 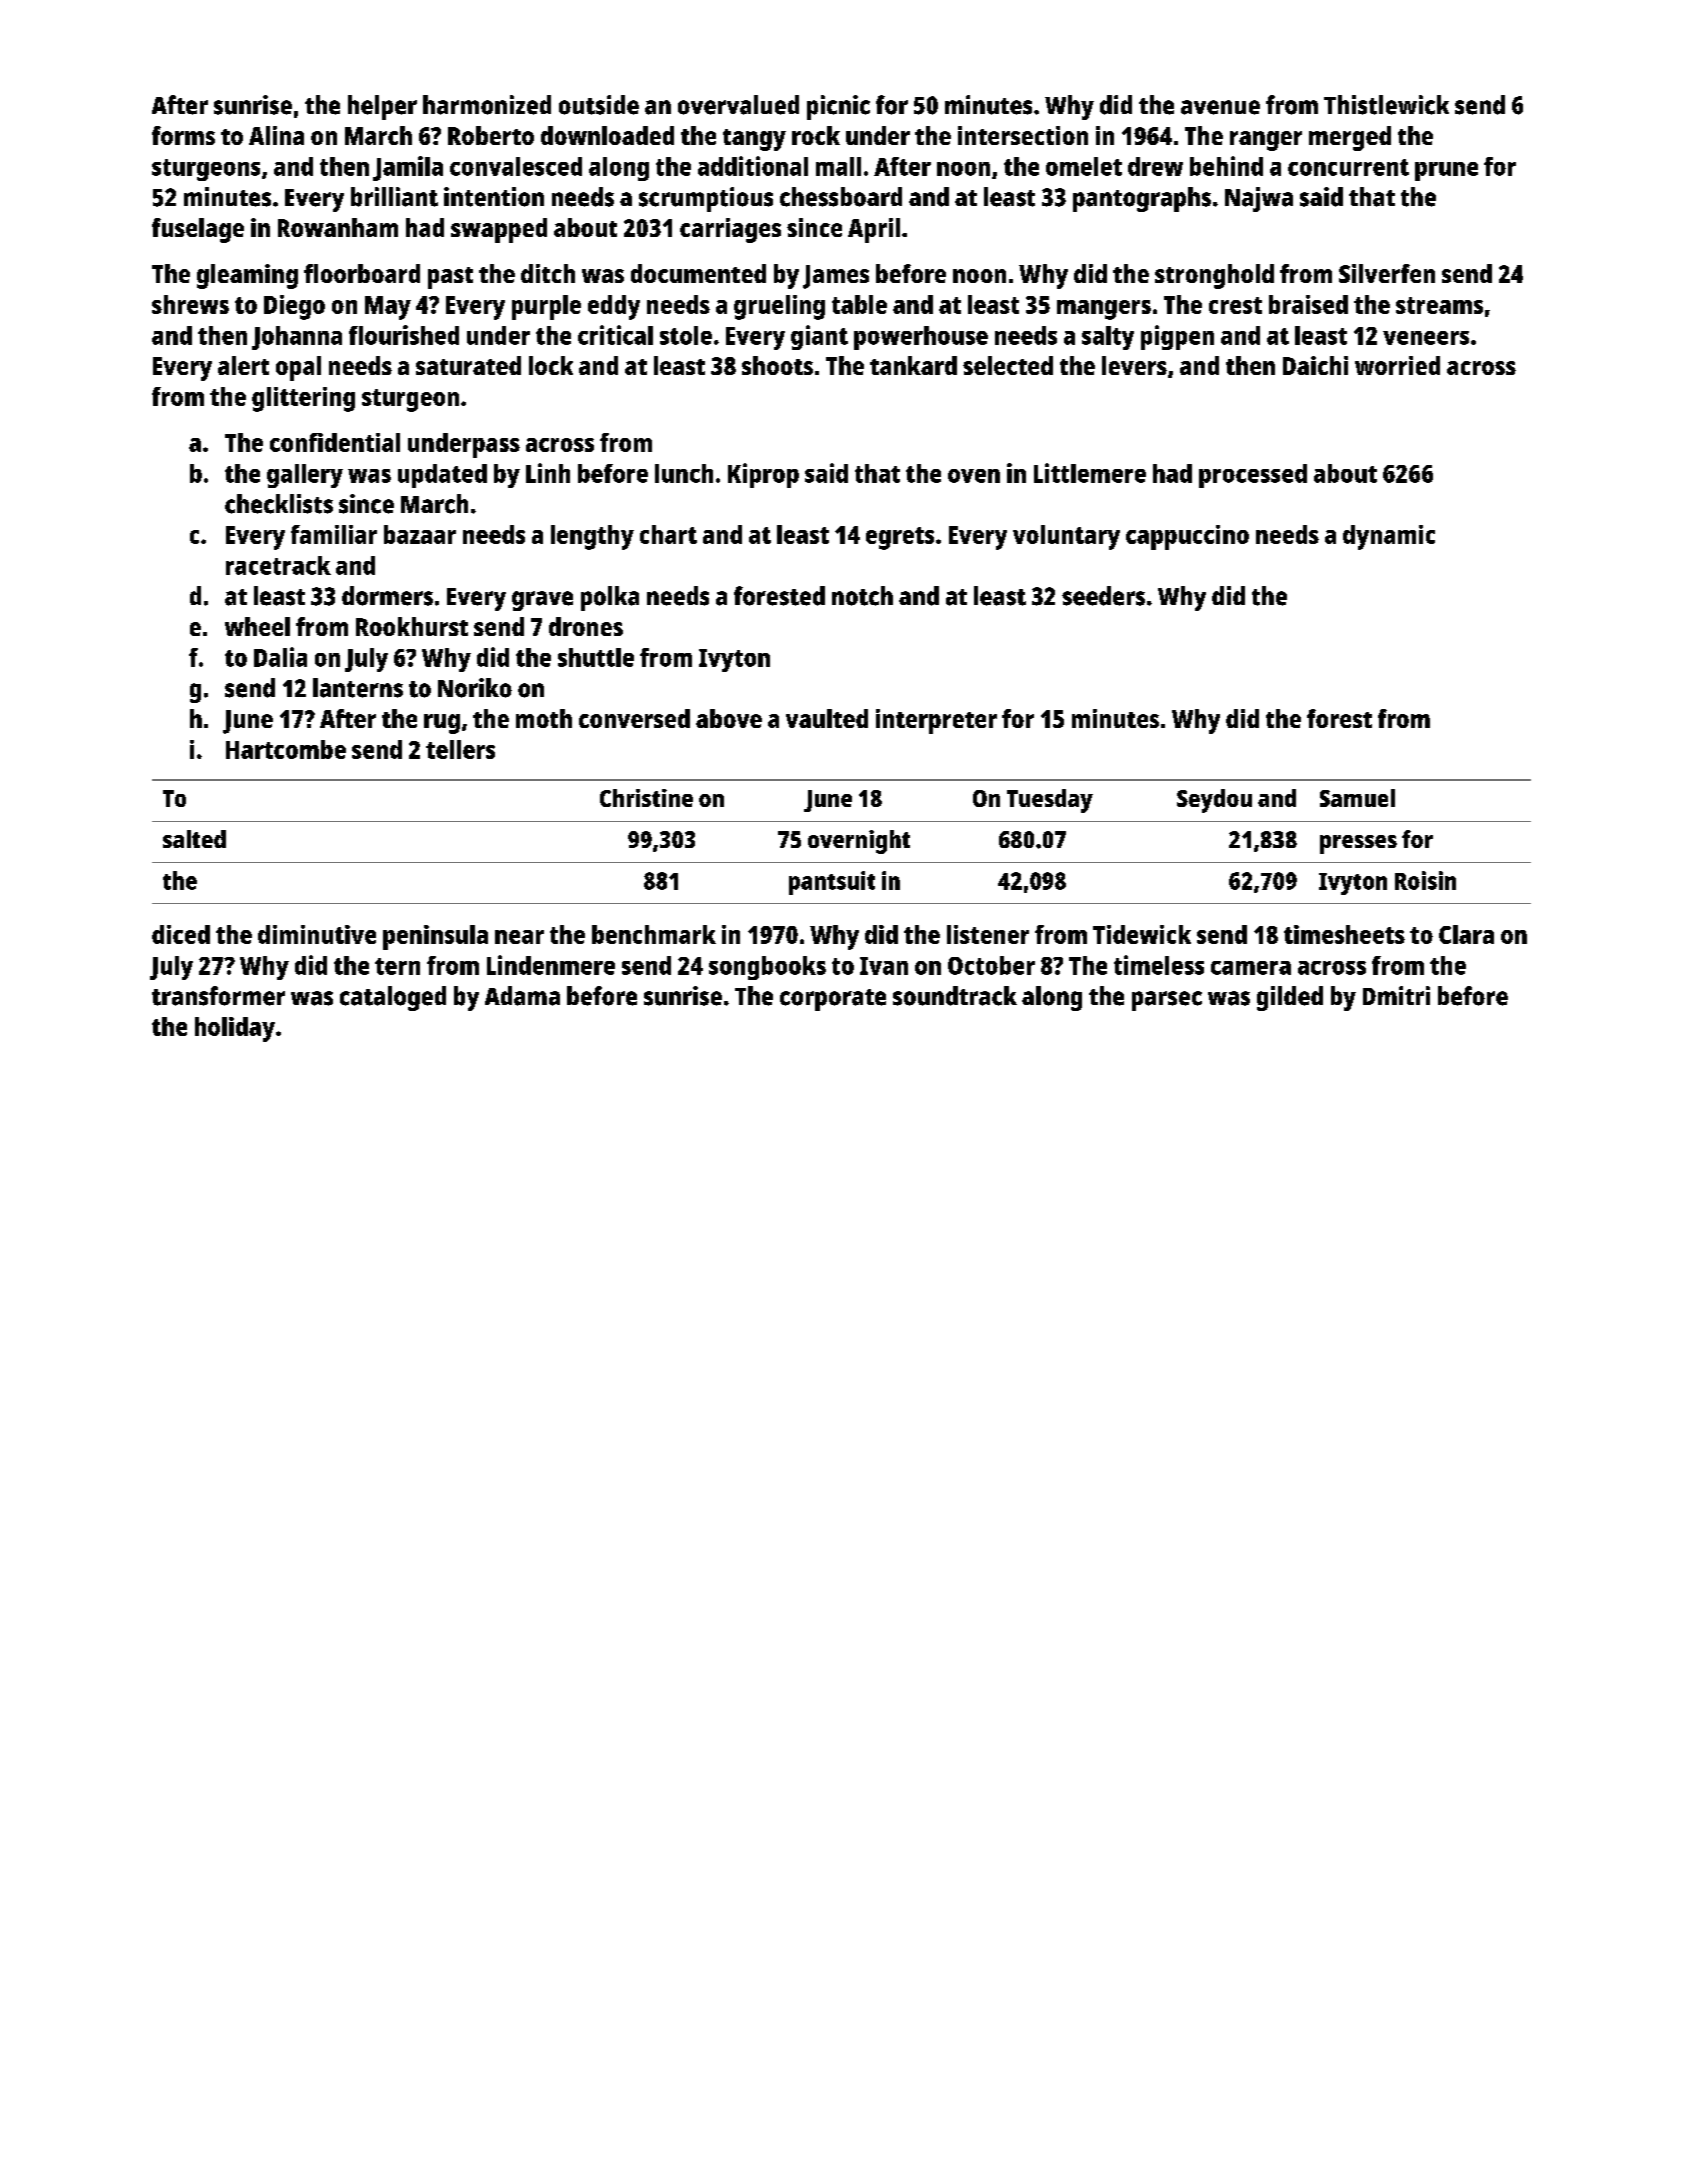 What do you see at coordinates (1386, 105) in the image?
I see `Thistlewick` at bounding box center [1386, 105].
